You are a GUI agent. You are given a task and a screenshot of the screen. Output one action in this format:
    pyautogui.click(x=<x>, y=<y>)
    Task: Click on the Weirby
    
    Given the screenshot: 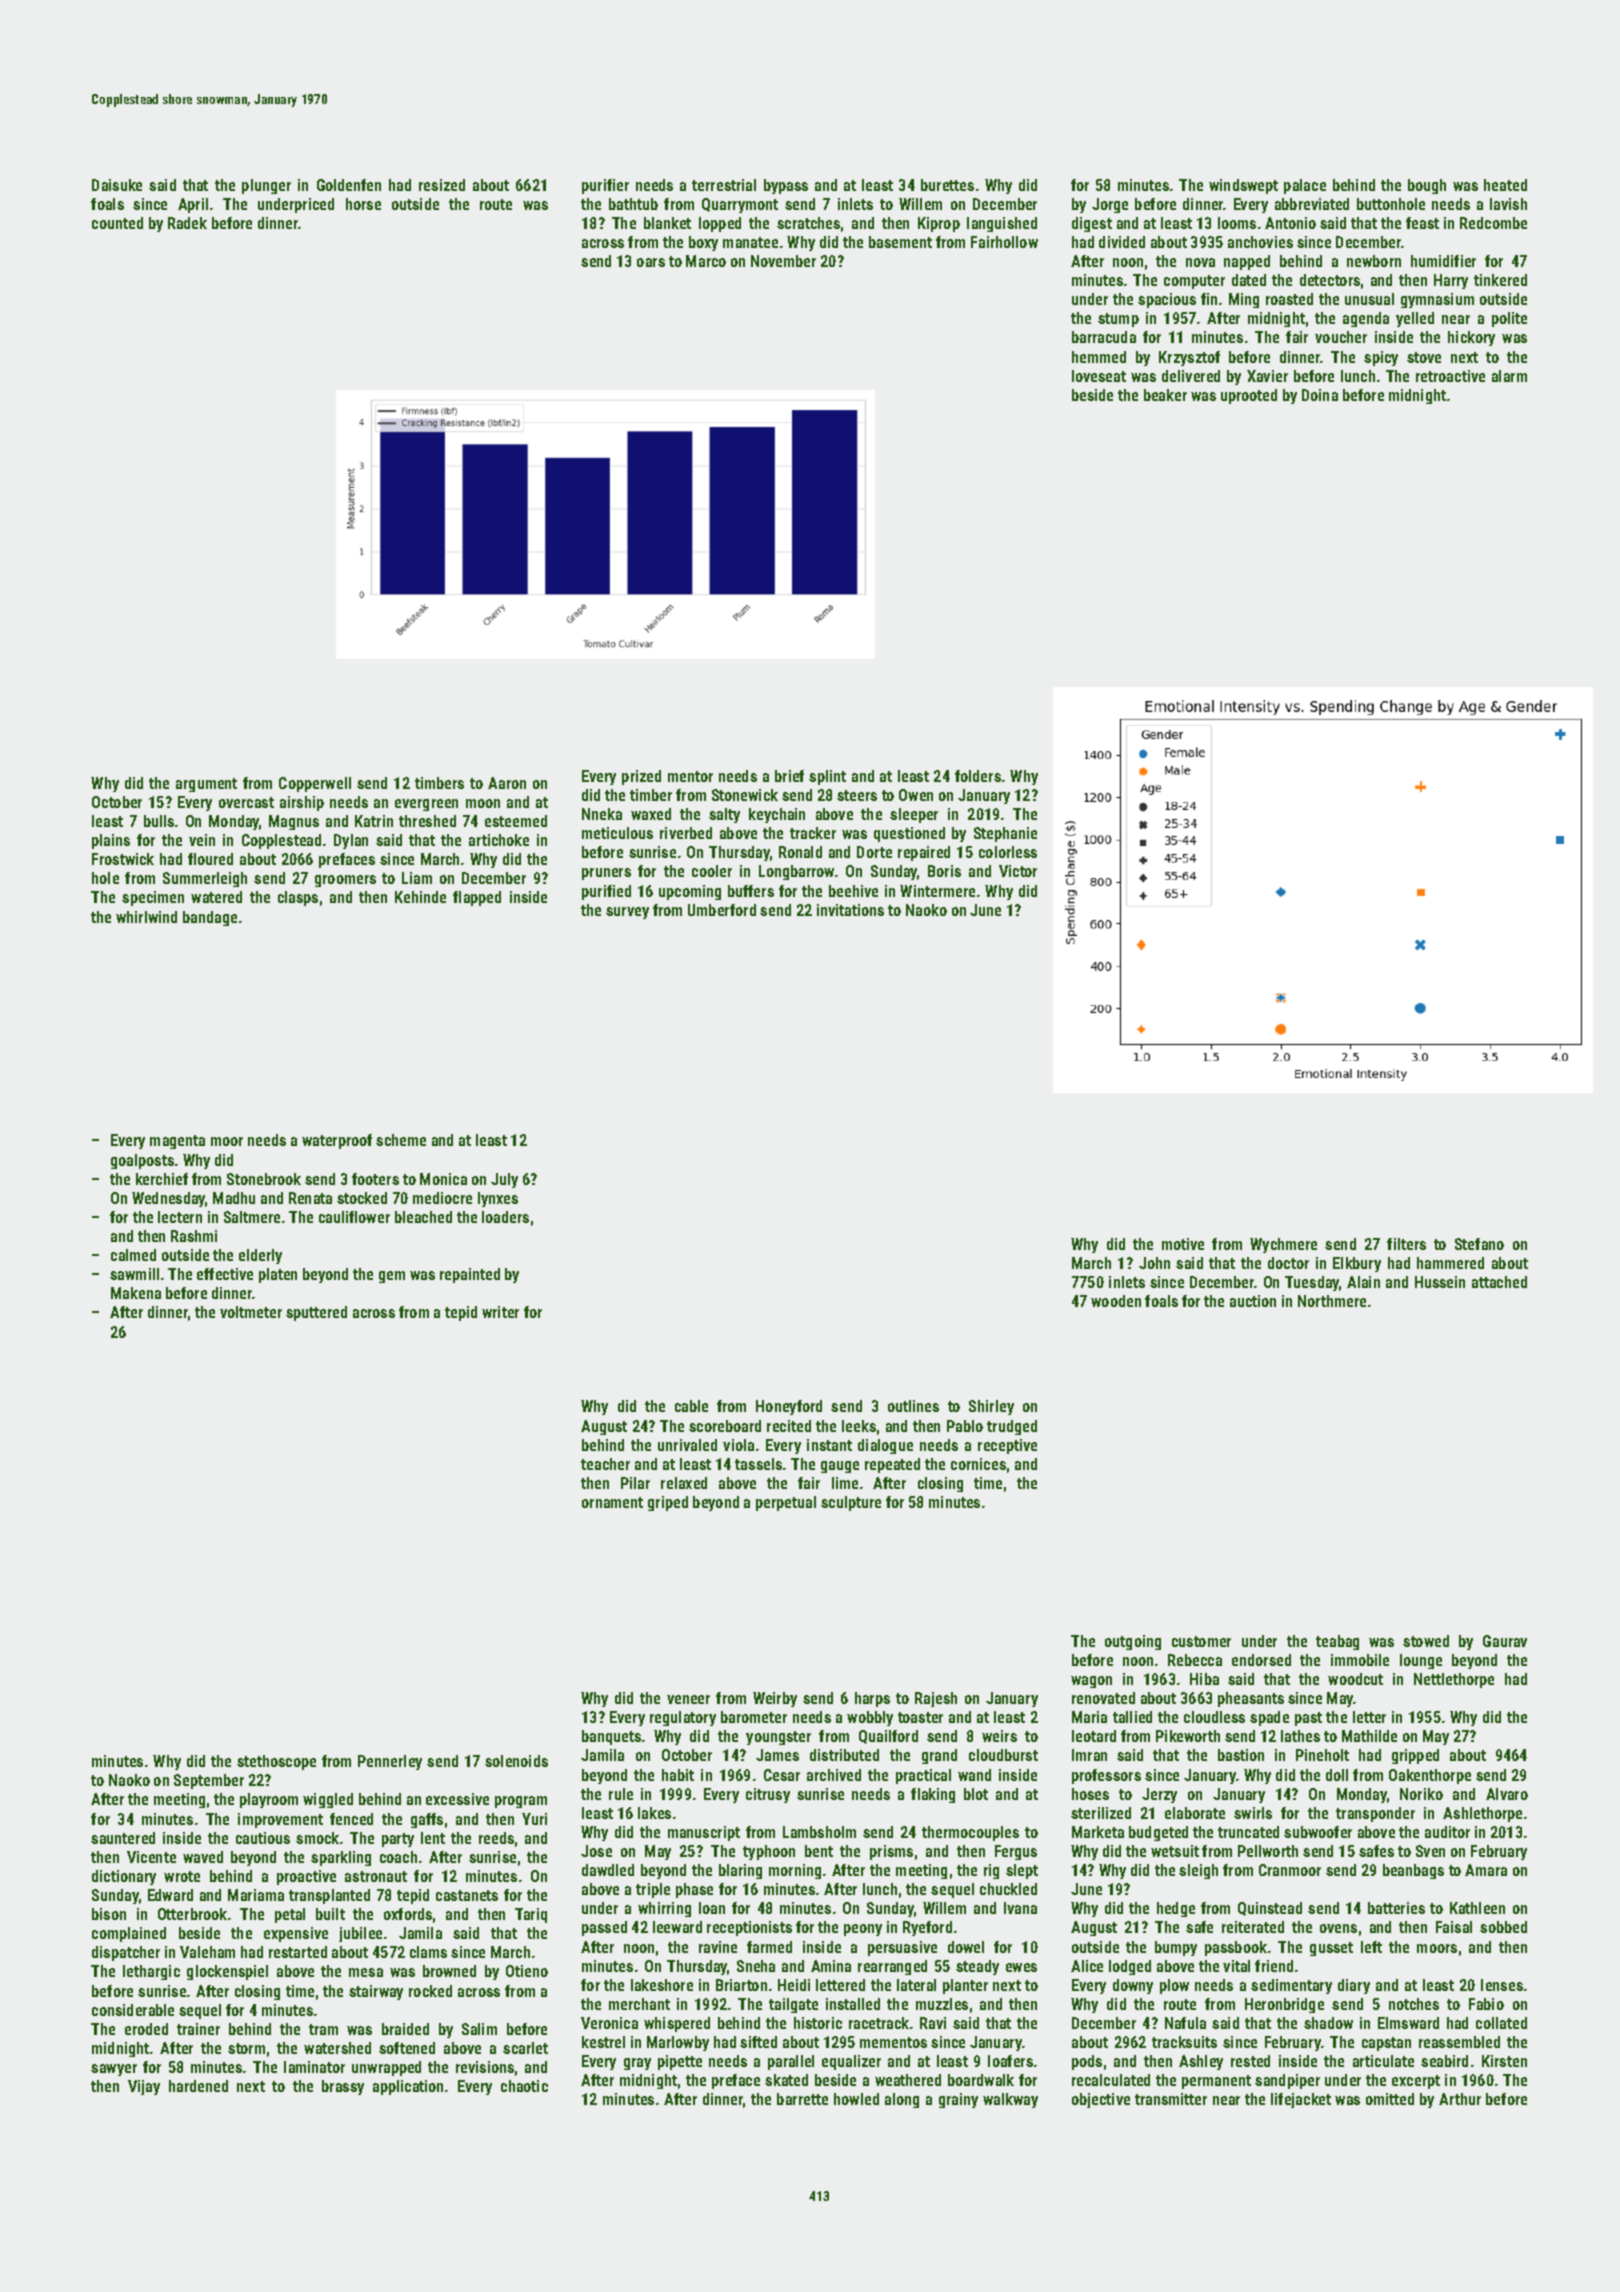 What is the action you would take?
    pyautogui.click(x=775, y=1699)
